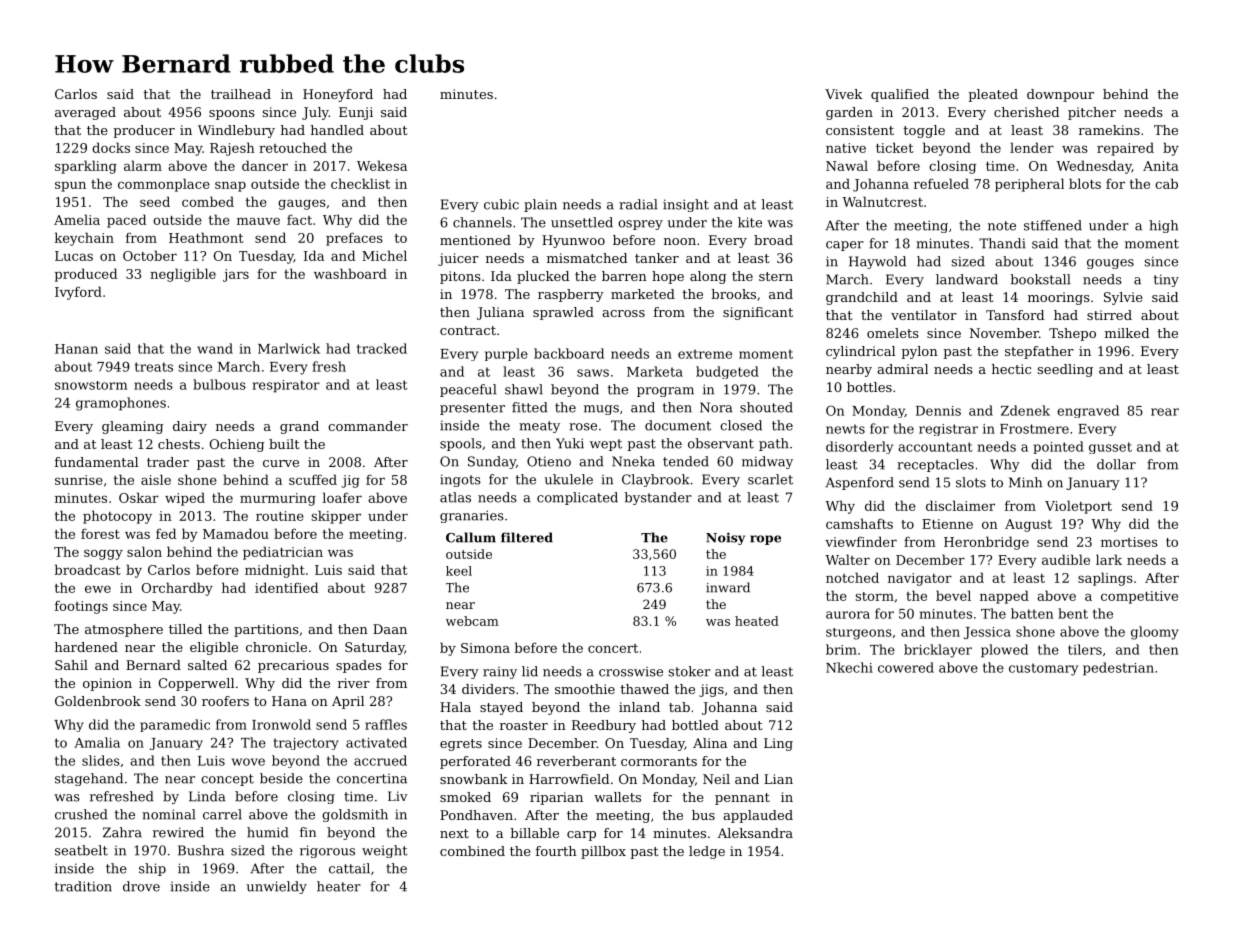 Image resolution: width=1233 pixels, height=952 pixels. What do you see at coordinates (349, 868) in the screenshot?
I see `cattail` at bounding box center [349, 868].
